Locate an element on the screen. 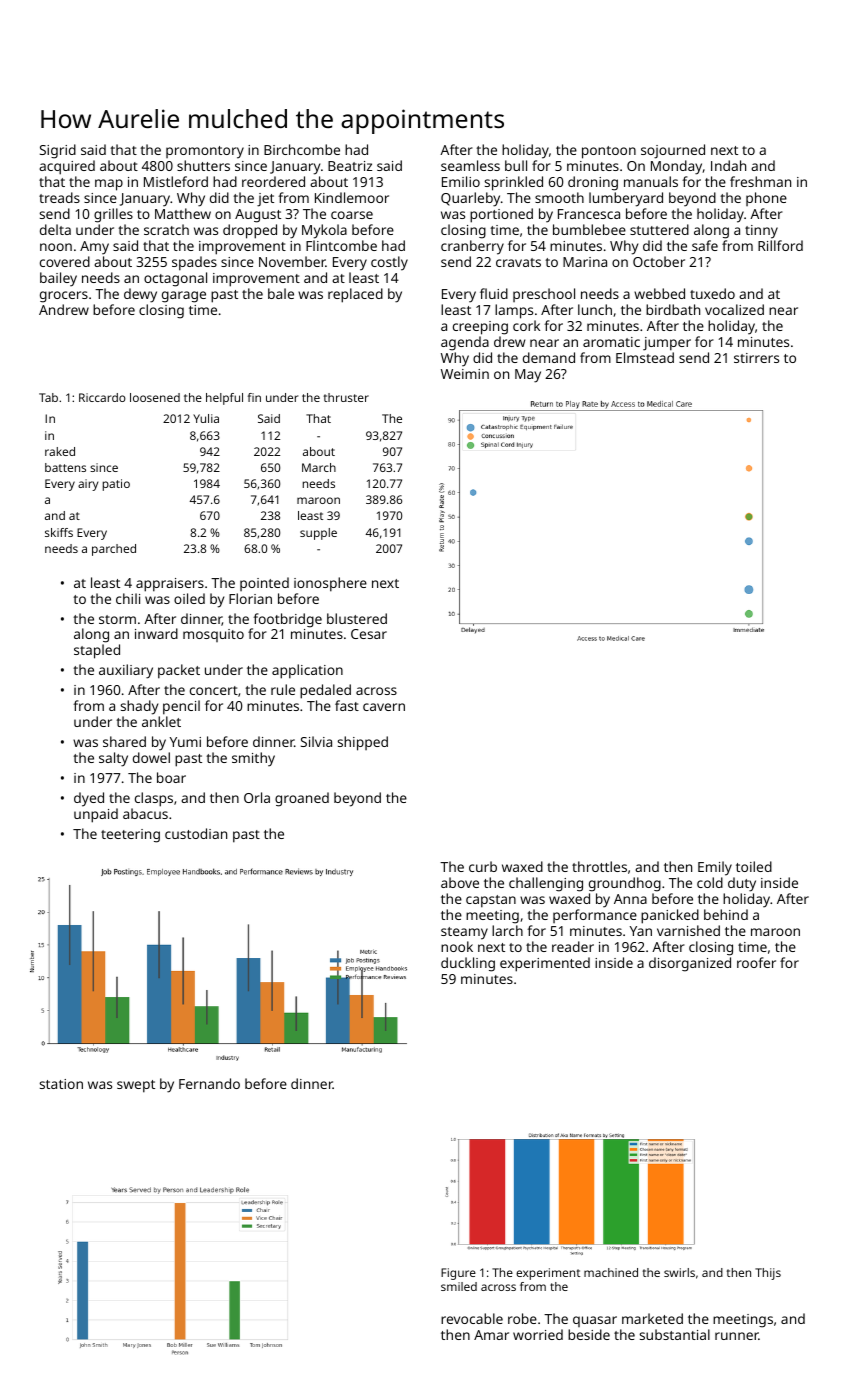 The height and width of the screenshot is (1400, 849). swept is located at coordinates (136, 1086).
